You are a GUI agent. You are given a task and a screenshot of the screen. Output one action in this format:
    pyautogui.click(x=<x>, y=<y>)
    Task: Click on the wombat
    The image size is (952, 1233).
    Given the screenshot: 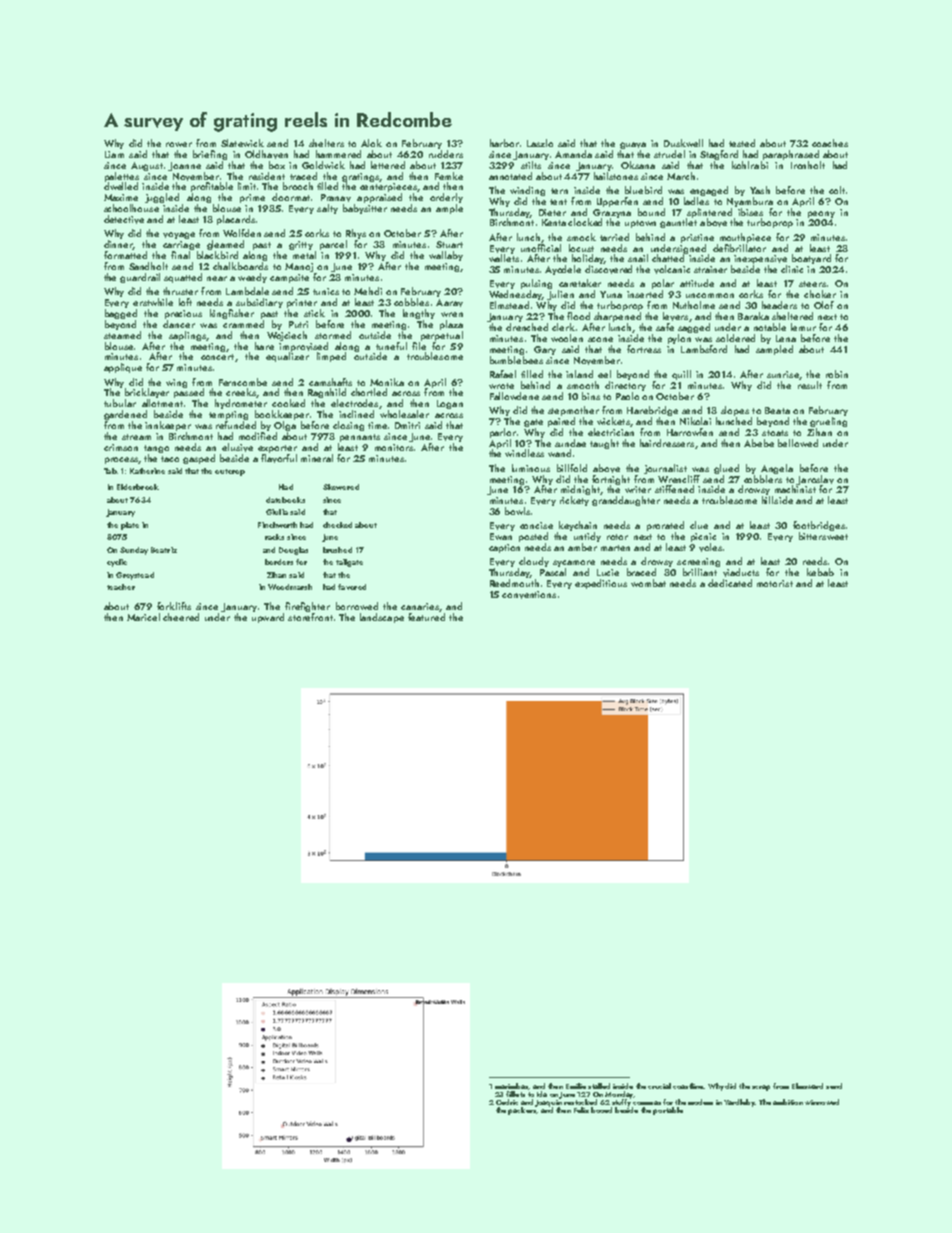 What is the action you would take?
    pyautogui.click(x=648, y=583)
